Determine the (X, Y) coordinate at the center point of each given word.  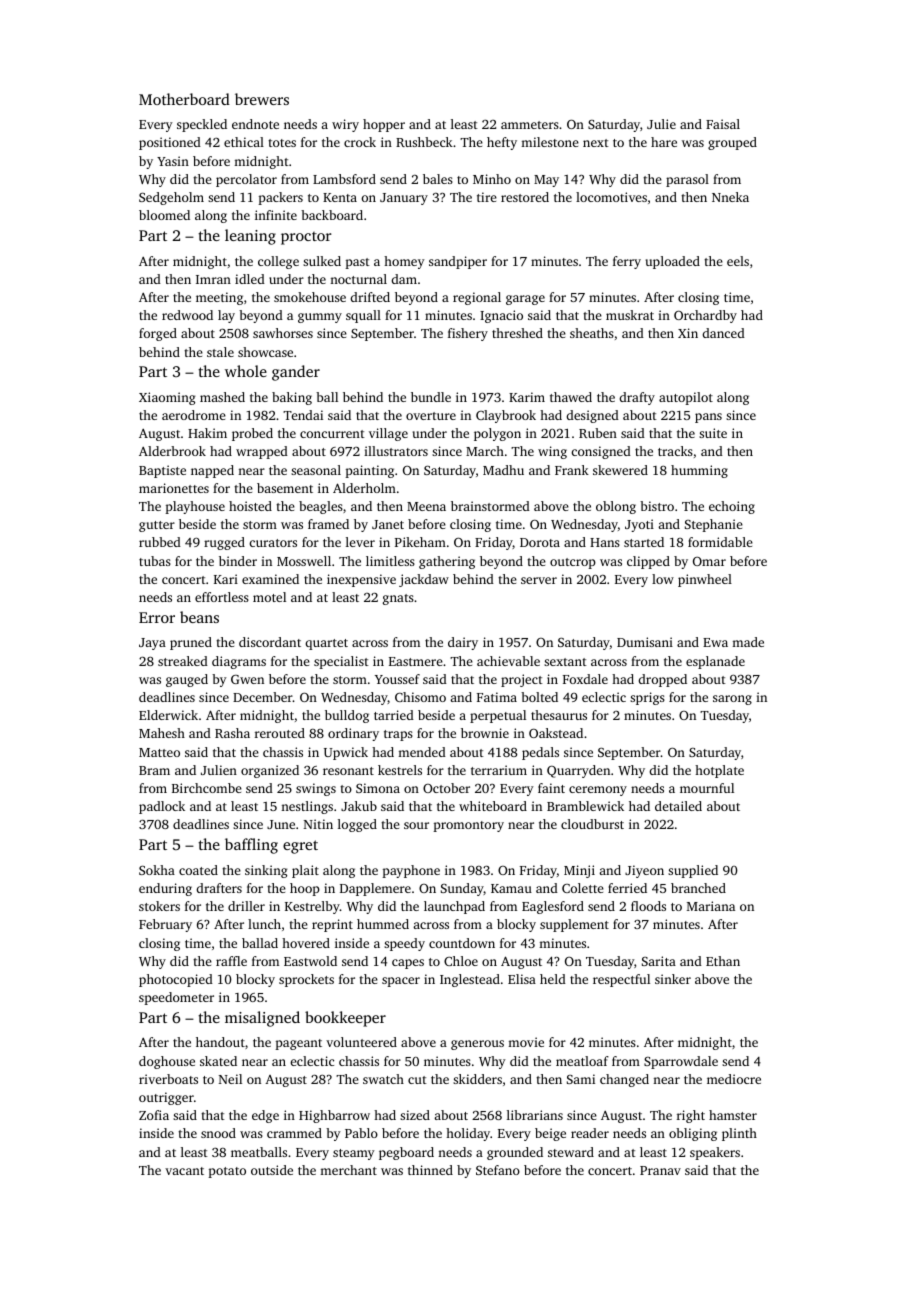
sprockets (306, 980)
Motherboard (184, 99)
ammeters (530, 125)
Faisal (723, 124)
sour (416, 825)
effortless (222, 597)
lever (360, 542)
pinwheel (705, 580)
